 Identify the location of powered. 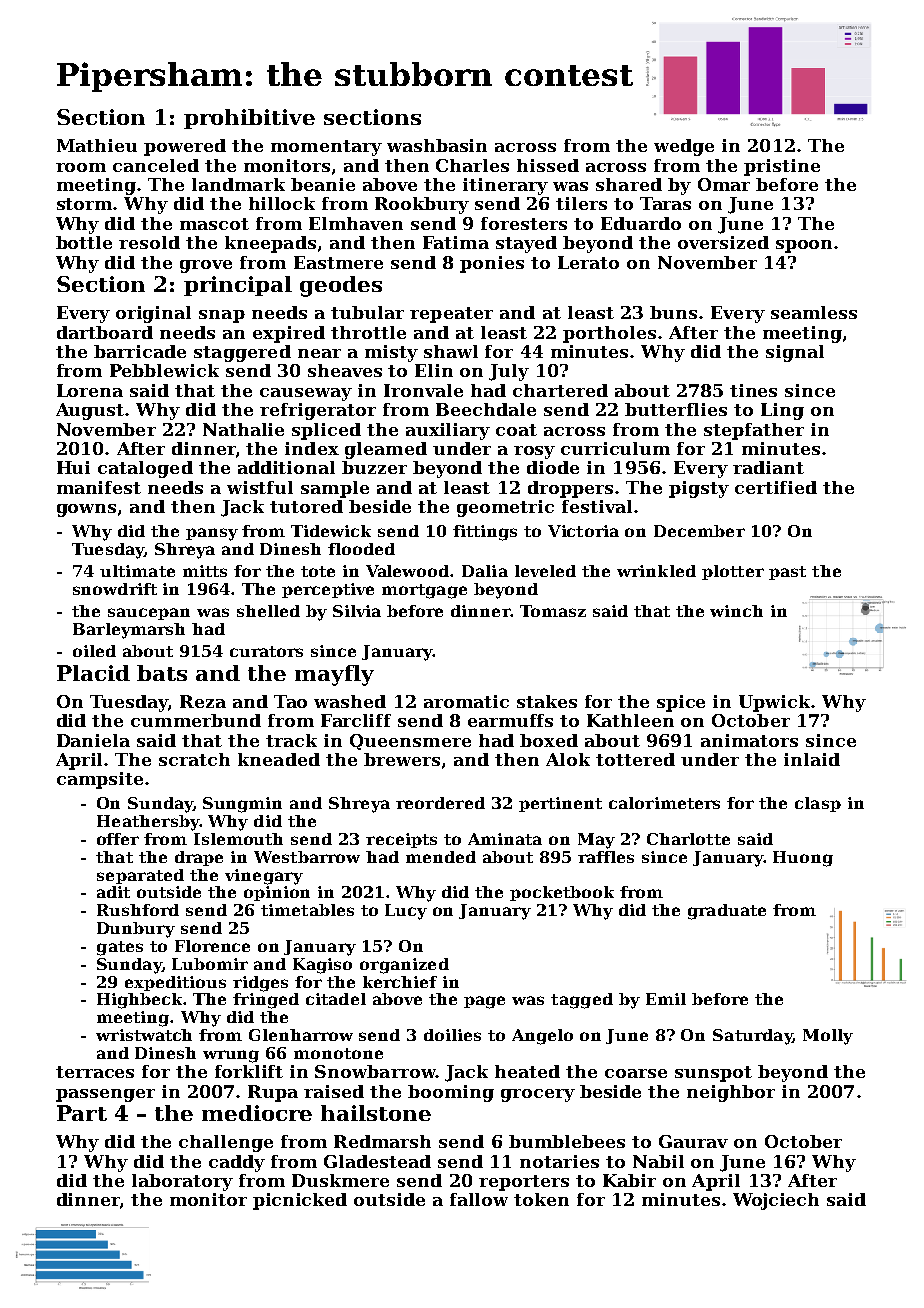
(185, 147).
